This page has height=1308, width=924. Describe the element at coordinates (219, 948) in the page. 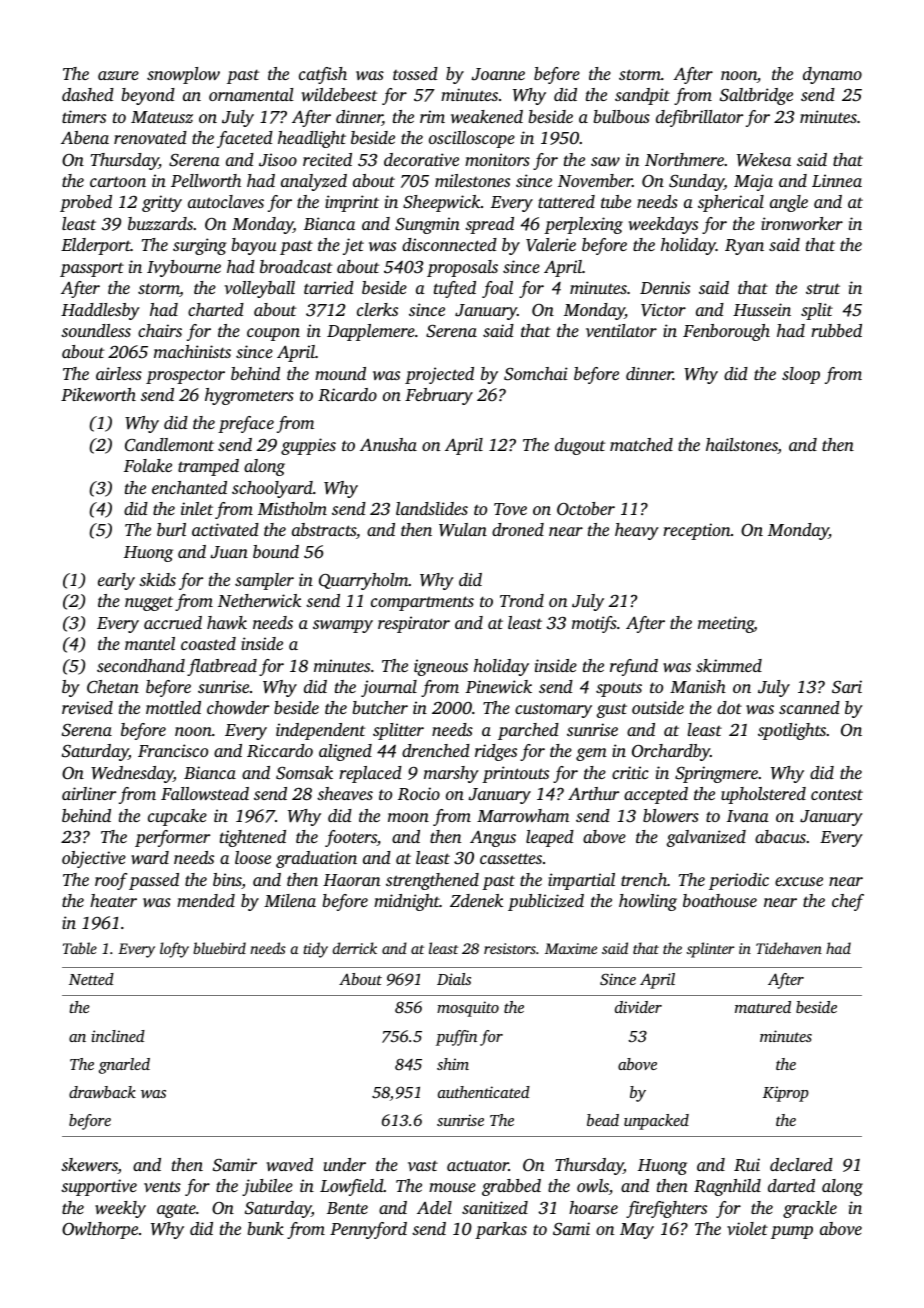

I see `bluebird` at that location.
